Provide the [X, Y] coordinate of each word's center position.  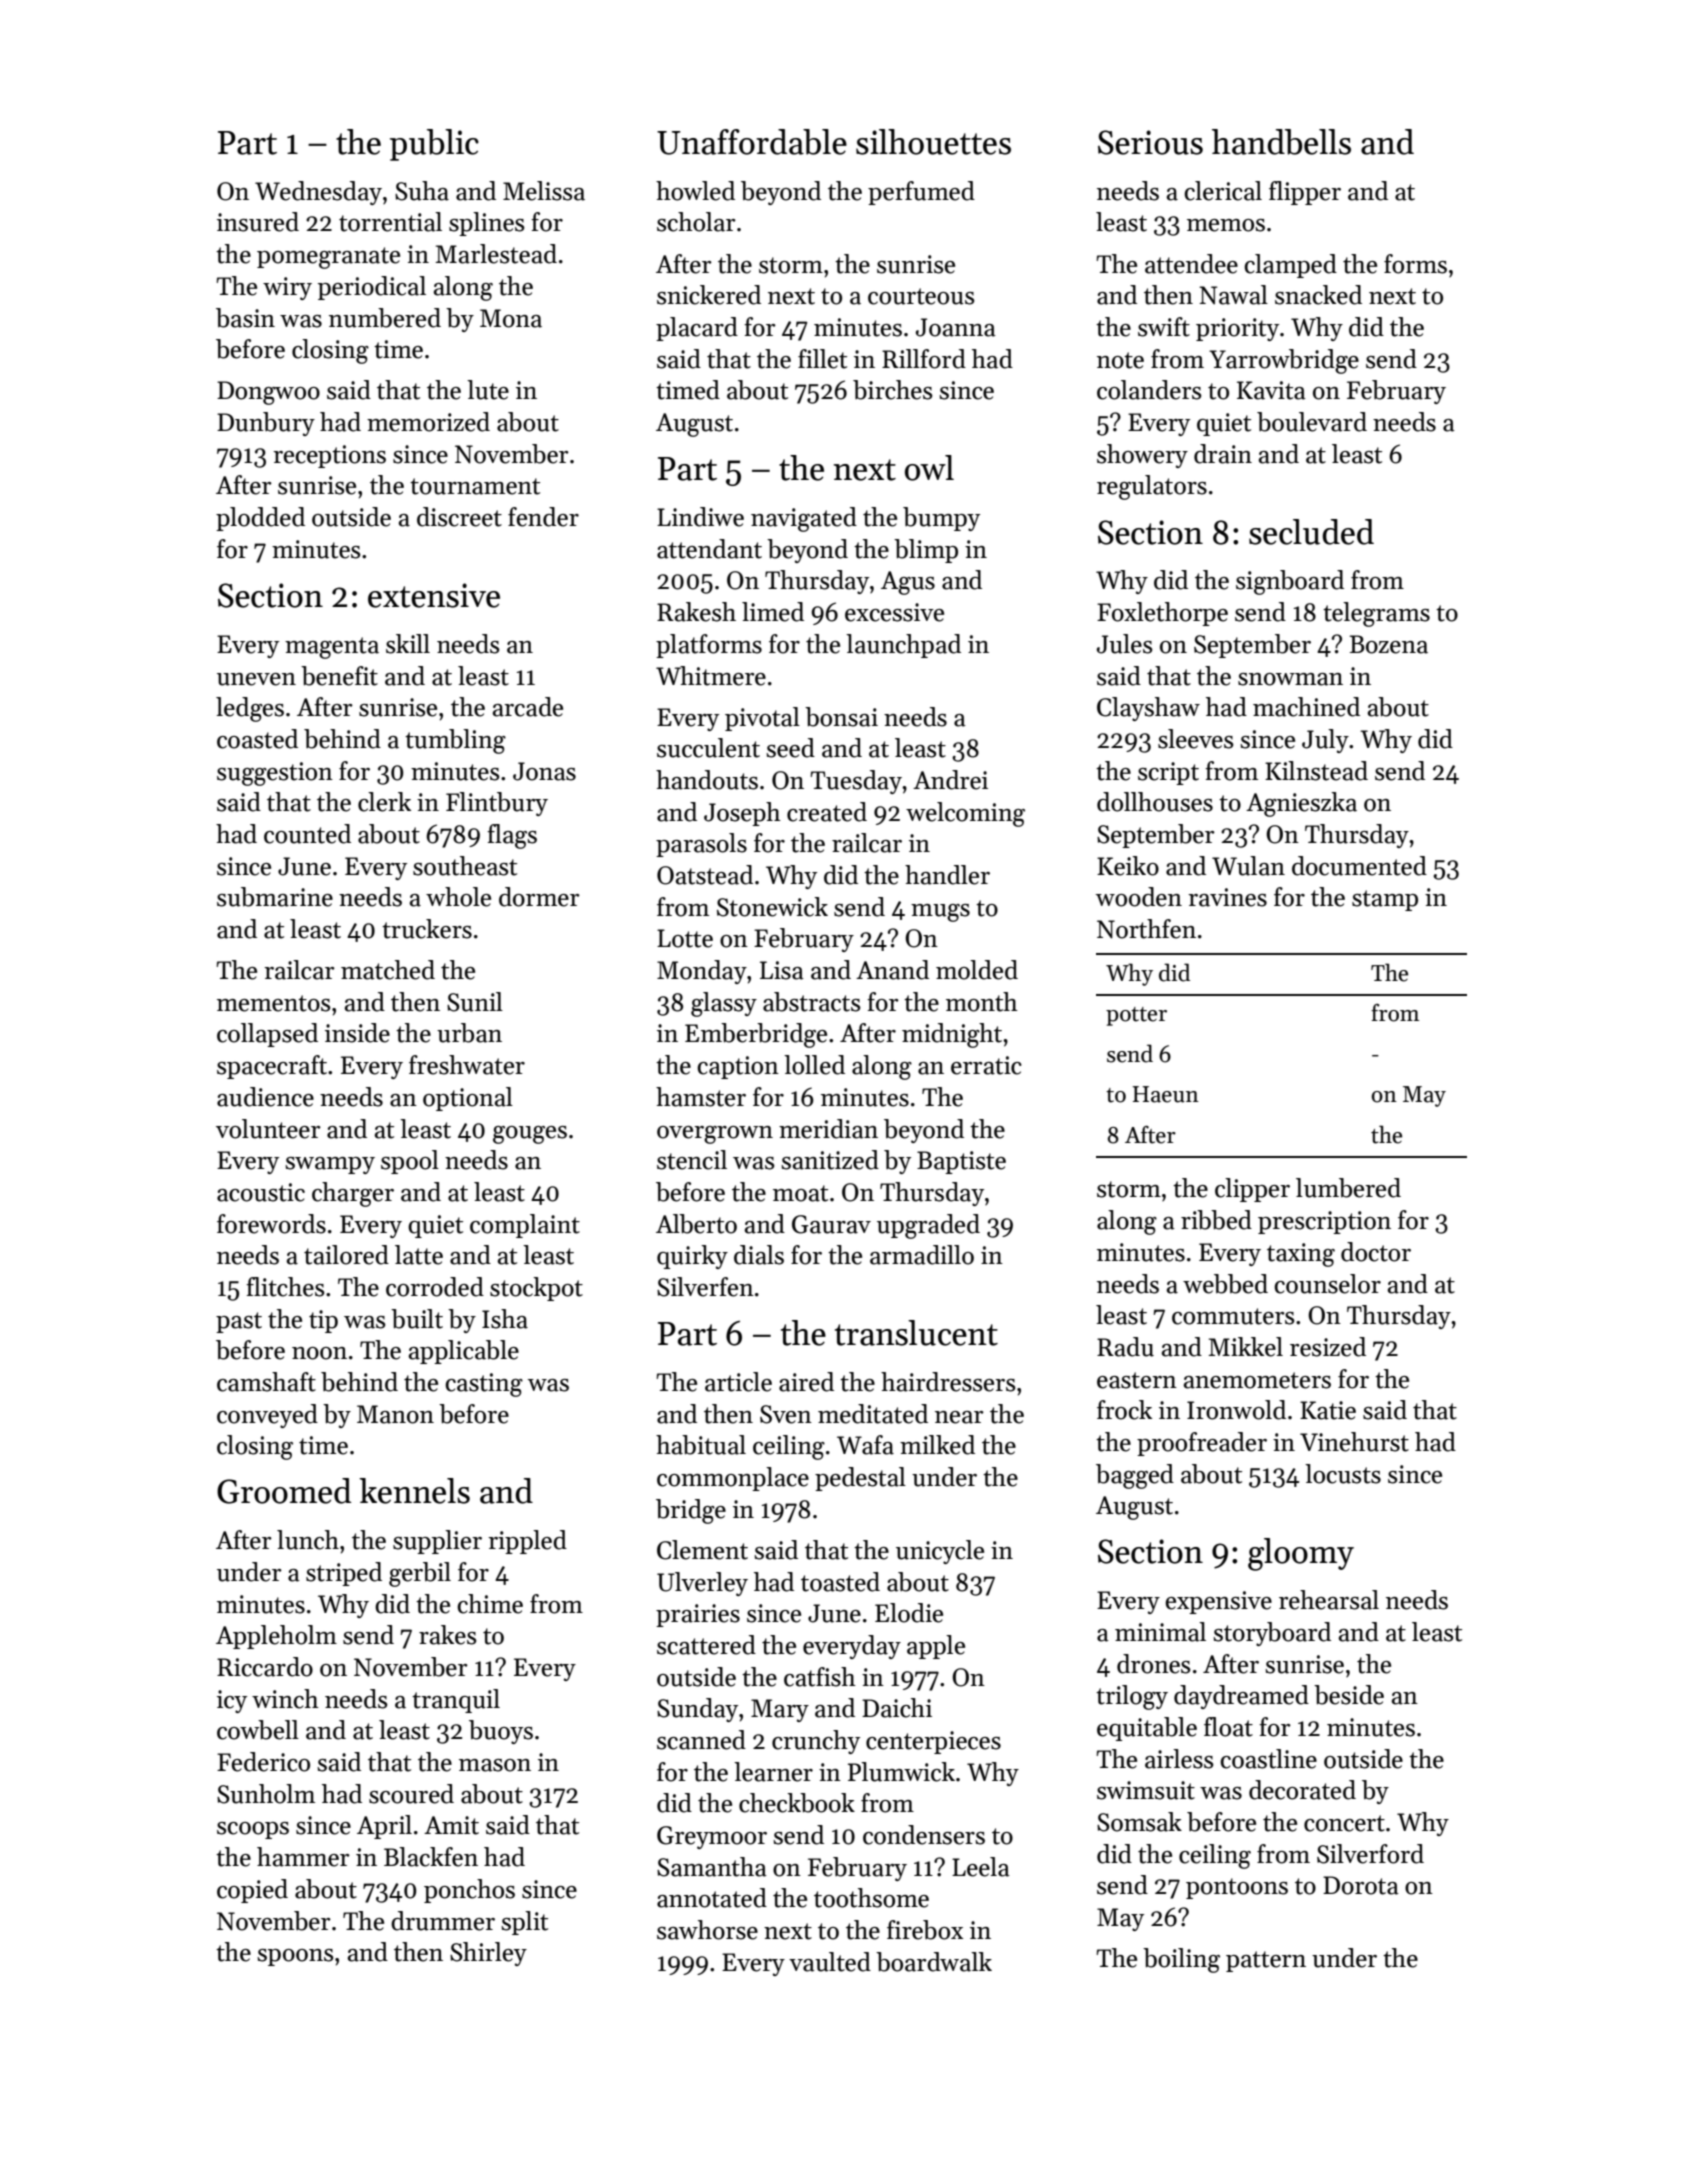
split [524, 1923]
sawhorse [707, 1930]
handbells [1281, 142]
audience [265, 1097]
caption [738, 1067]
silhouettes [933, 142]
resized [1328, 1347]
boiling [1181, 1960]
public [434, 145]
